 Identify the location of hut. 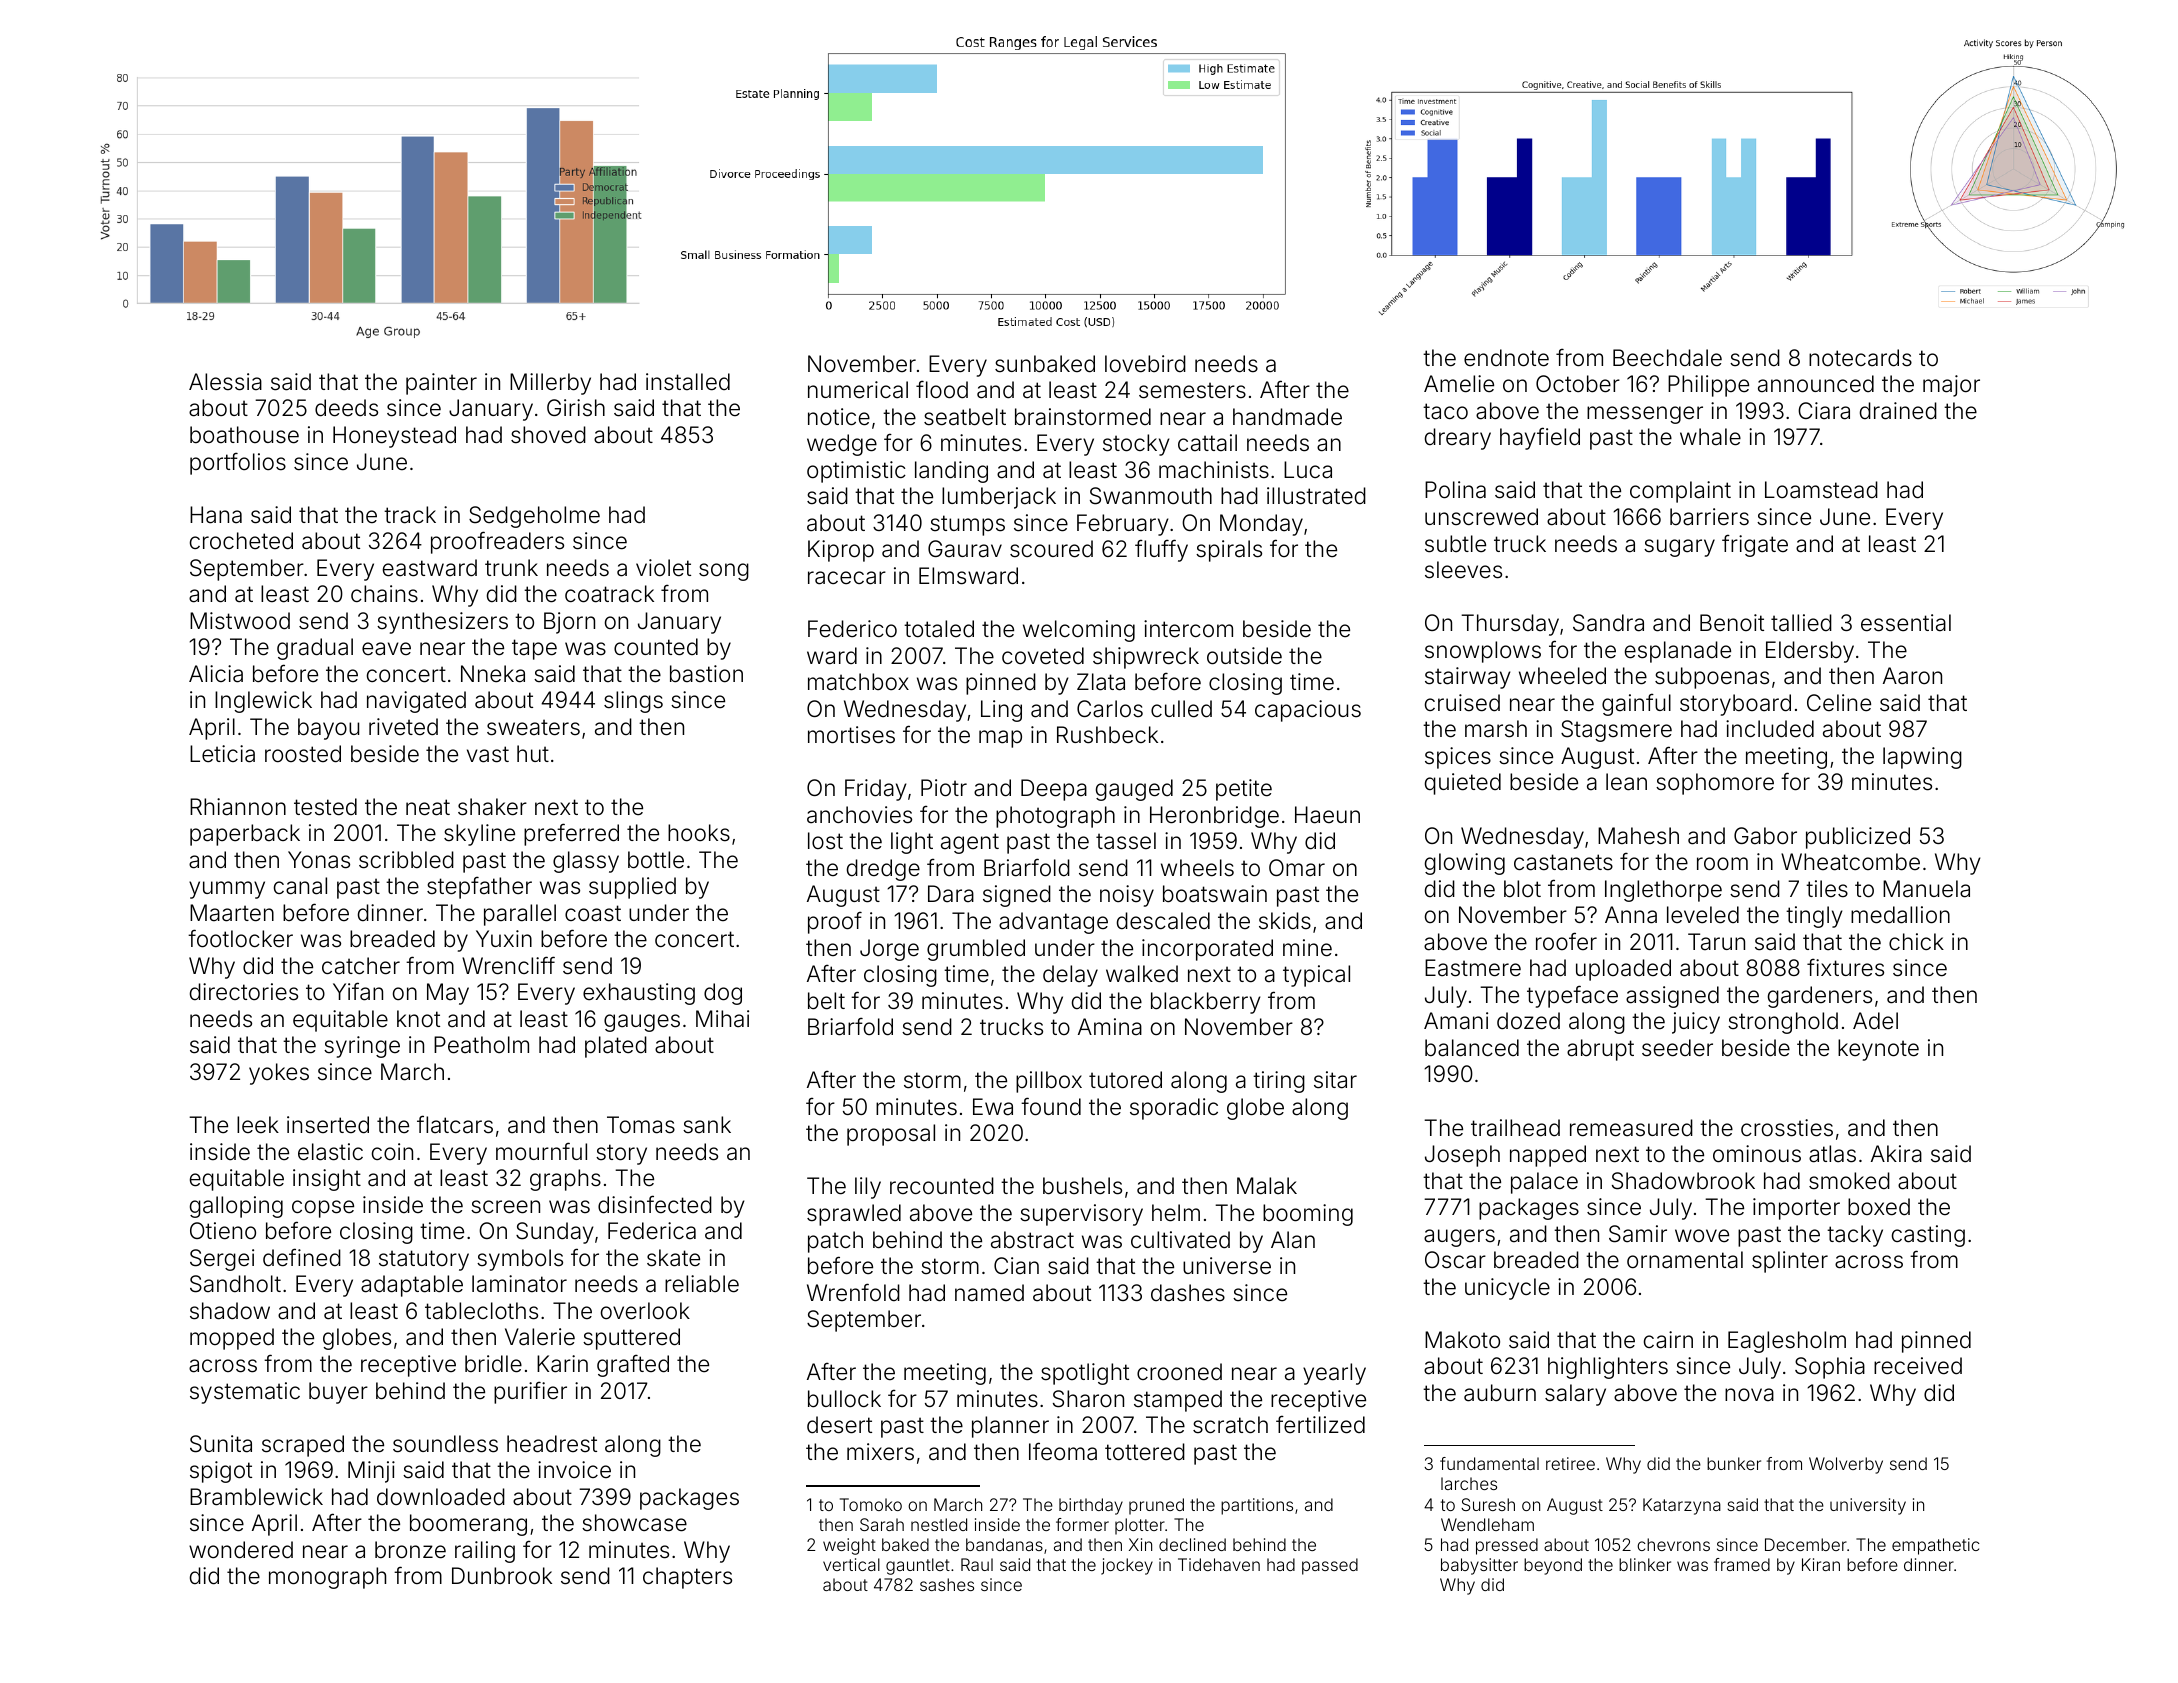
(533, 753).
